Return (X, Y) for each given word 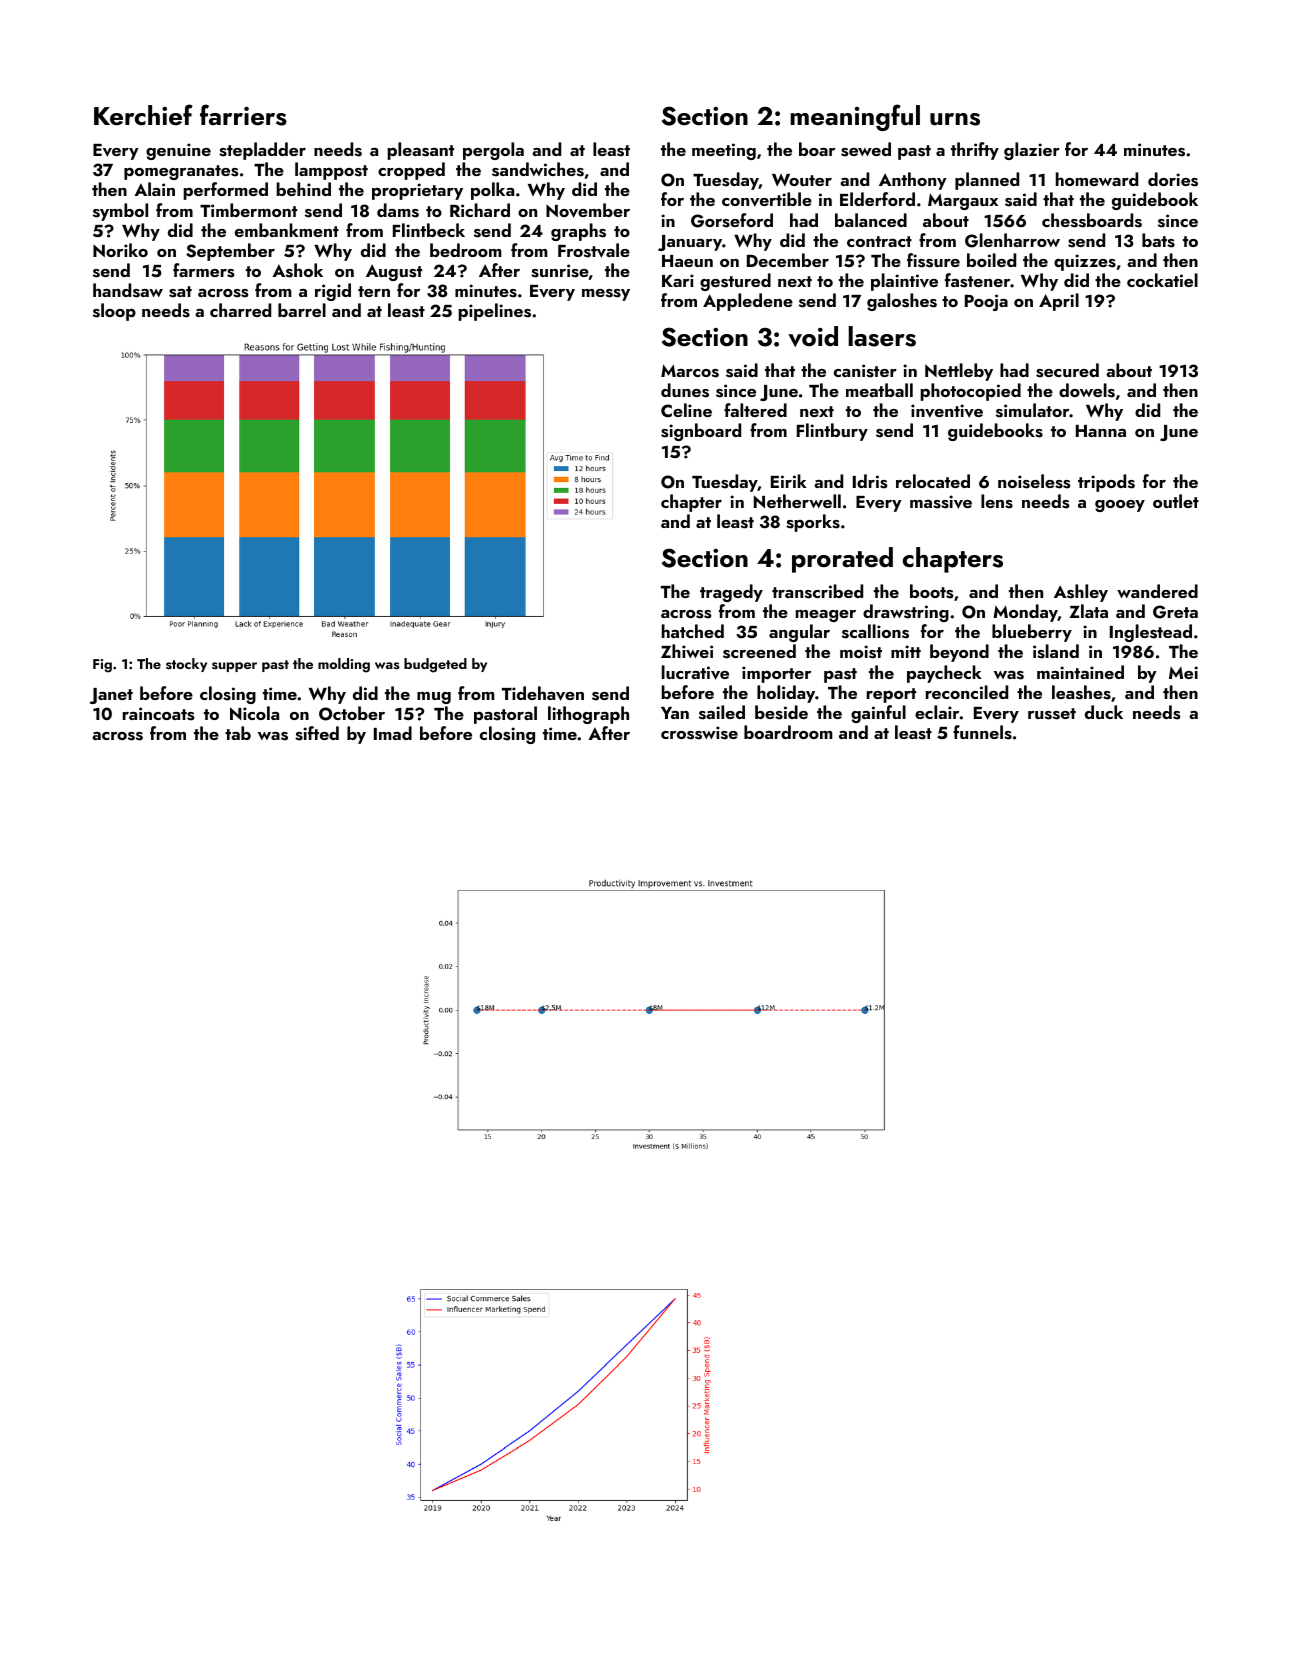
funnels (982, 732)
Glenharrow (1012, 240)
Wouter (802, 180)
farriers (243, 115)
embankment (287, 230)
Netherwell (797, 501)
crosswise (699, 733)
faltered (755, 410)
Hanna (1101, 431)
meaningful (855, 117)
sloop (114, 312)
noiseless (1034, 481)
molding (344, 665)
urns (955, 119)
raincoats (158, 714)
